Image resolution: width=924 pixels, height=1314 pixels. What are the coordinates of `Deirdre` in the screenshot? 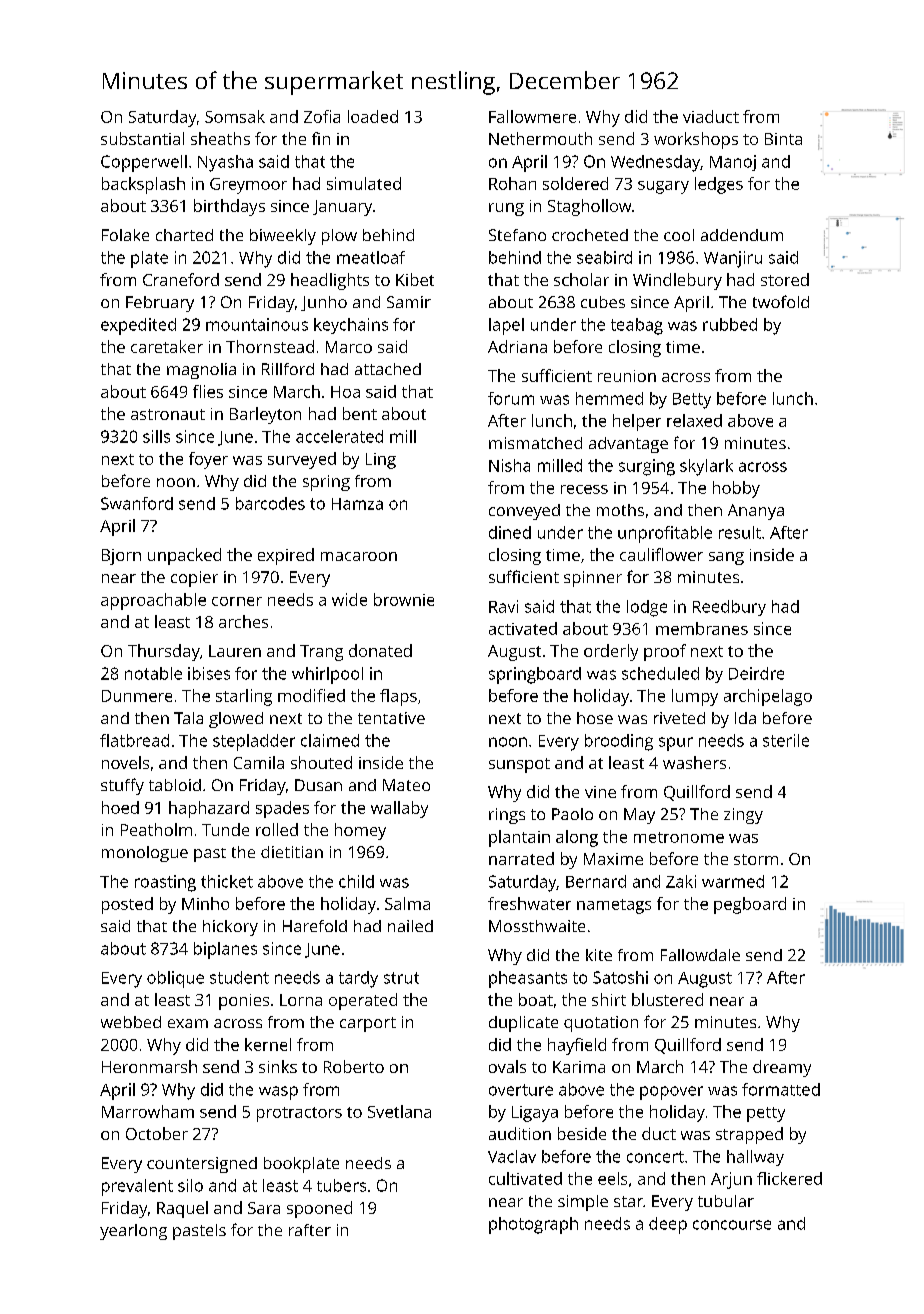 It's located at (756, 673).
